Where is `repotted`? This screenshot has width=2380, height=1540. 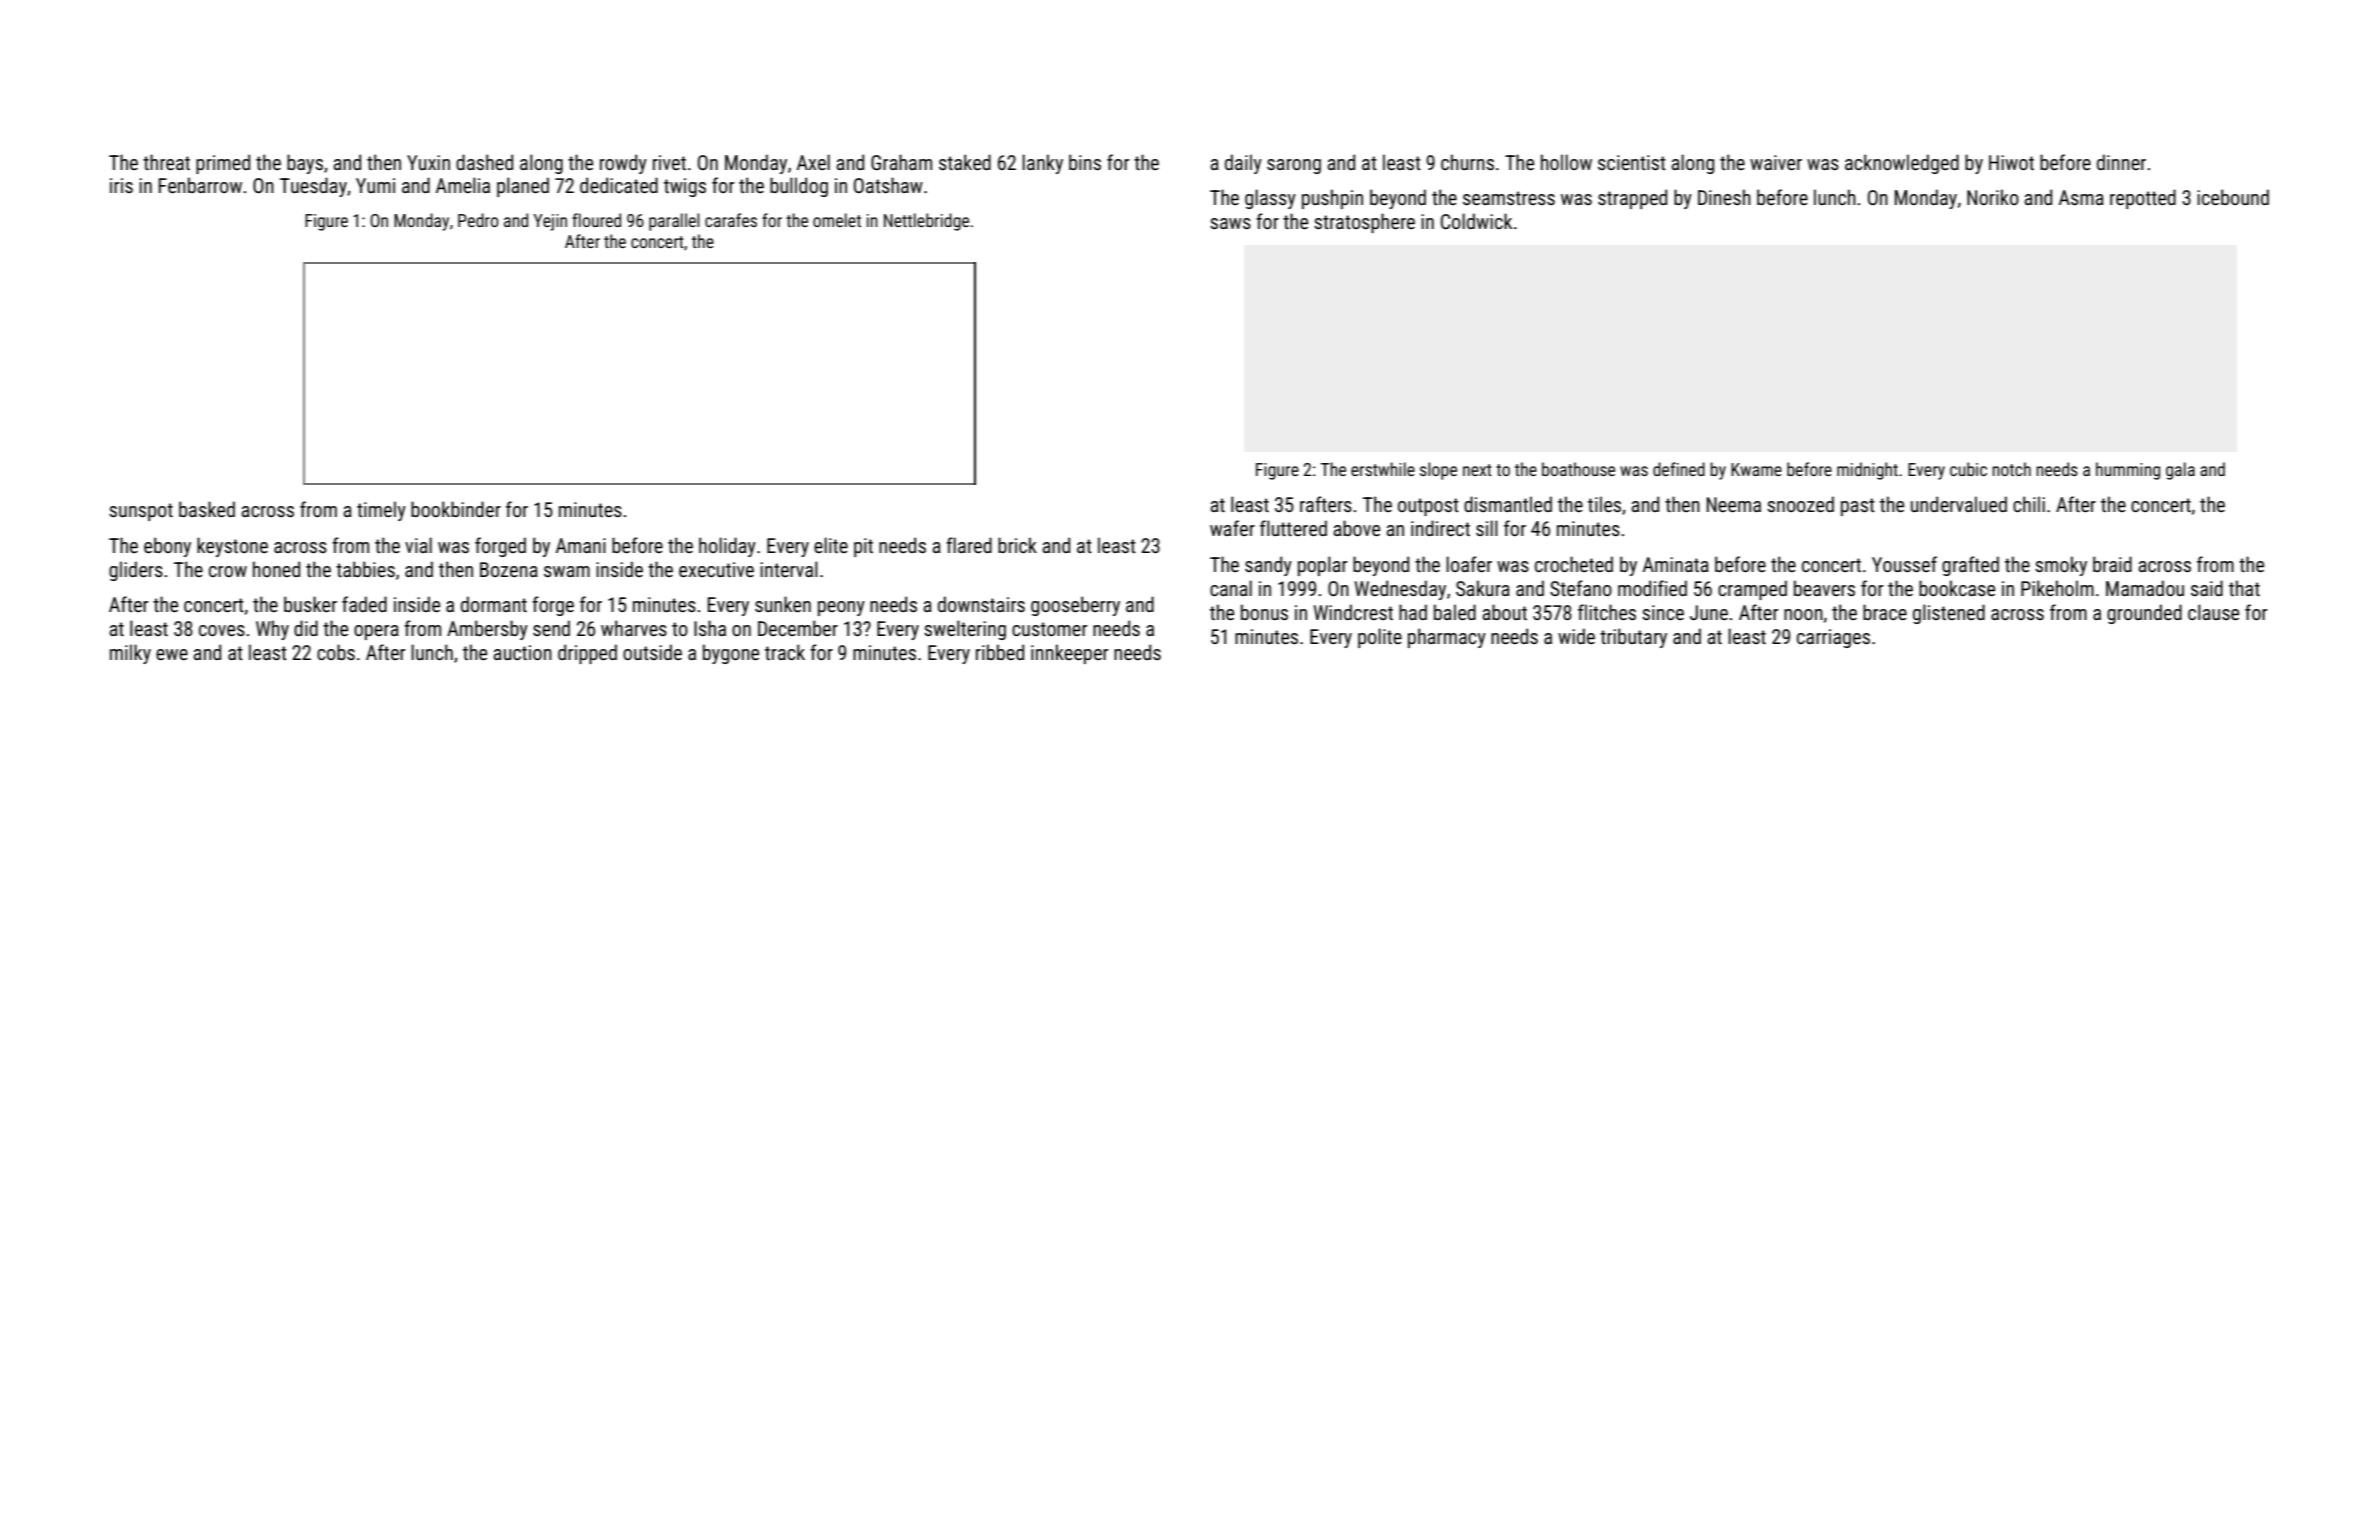 repotted is located at coordinates (2143, 199).
